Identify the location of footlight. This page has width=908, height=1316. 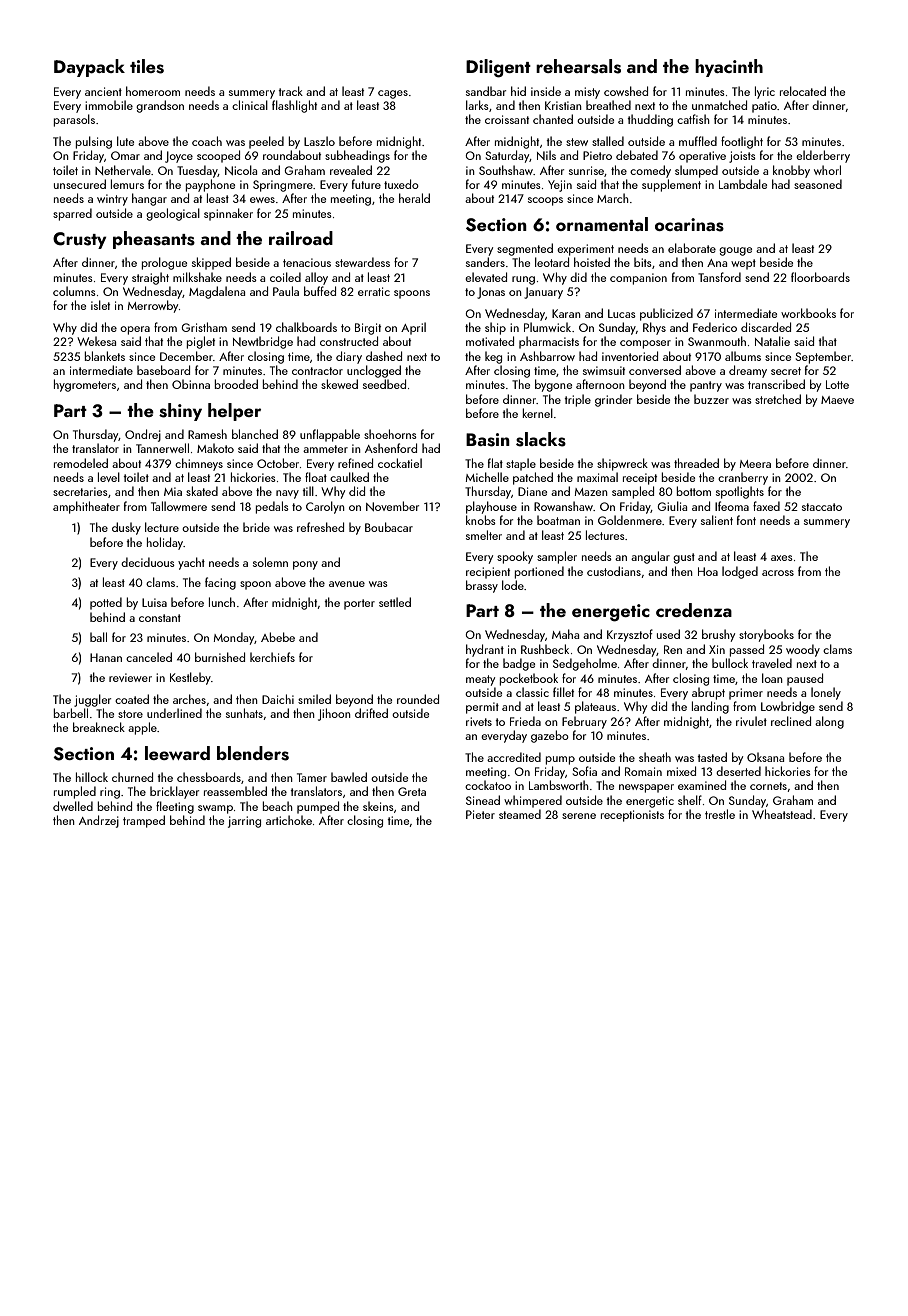
(742, 142).
